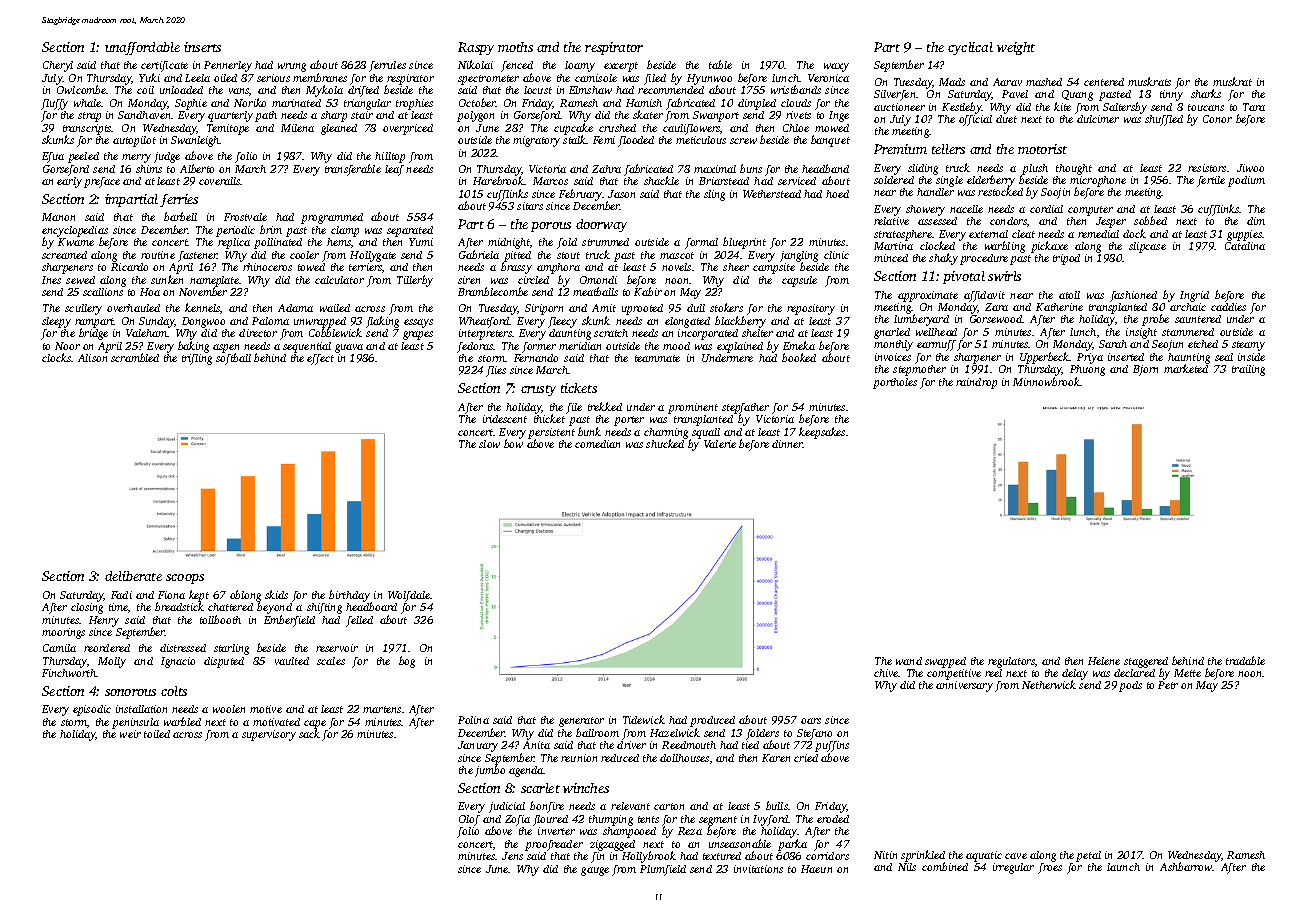  Describe the element at coordinates (145, 90) in the screenshot. I see `coil` at that location.
